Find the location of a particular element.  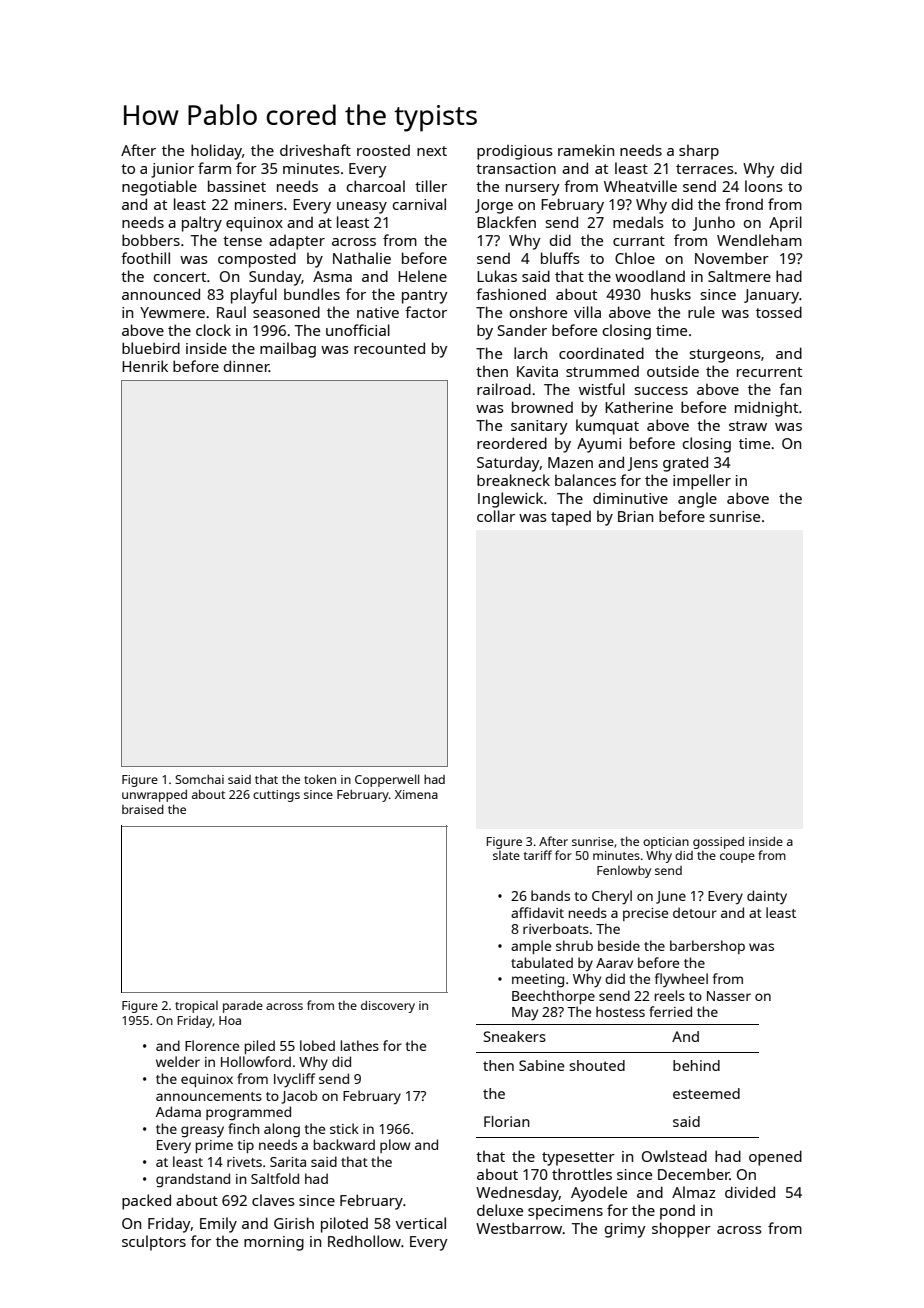

foothill is located at coordinates (145, 258).
